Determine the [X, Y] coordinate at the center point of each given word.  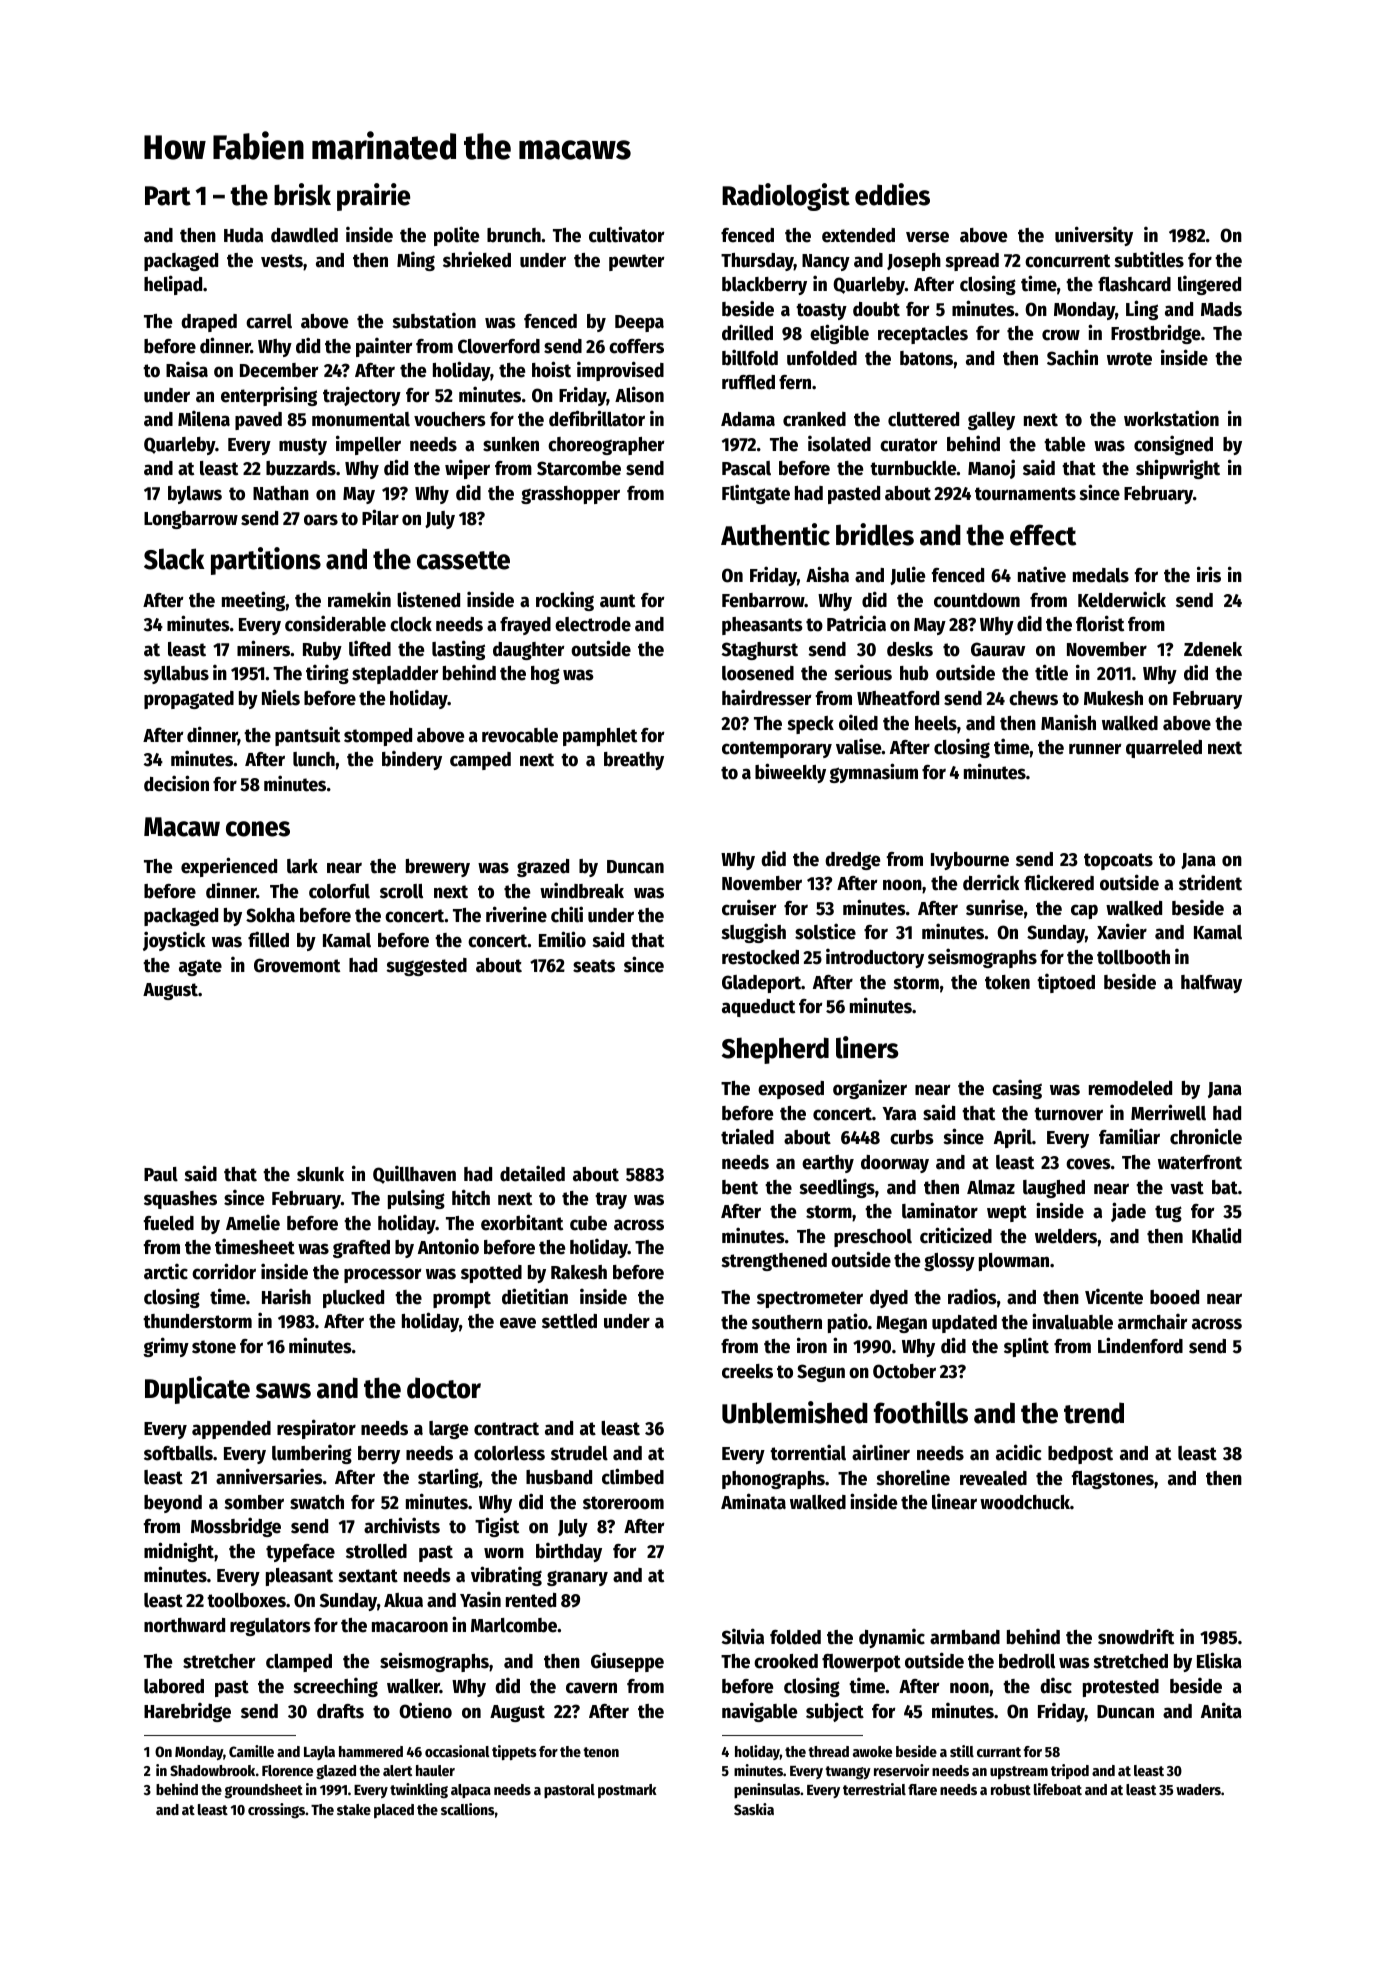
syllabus [176, 675]
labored [174, 1686]
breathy [634, 761]
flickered [1059, 882]
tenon [601, 1752]
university [1094, 236]
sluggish [753, 933]
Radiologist [786, 197]
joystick [174, 941]
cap [1084, 911]
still [962, 1751]
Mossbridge [236, 1527]
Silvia [743, 1636]
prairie [373, 197]
